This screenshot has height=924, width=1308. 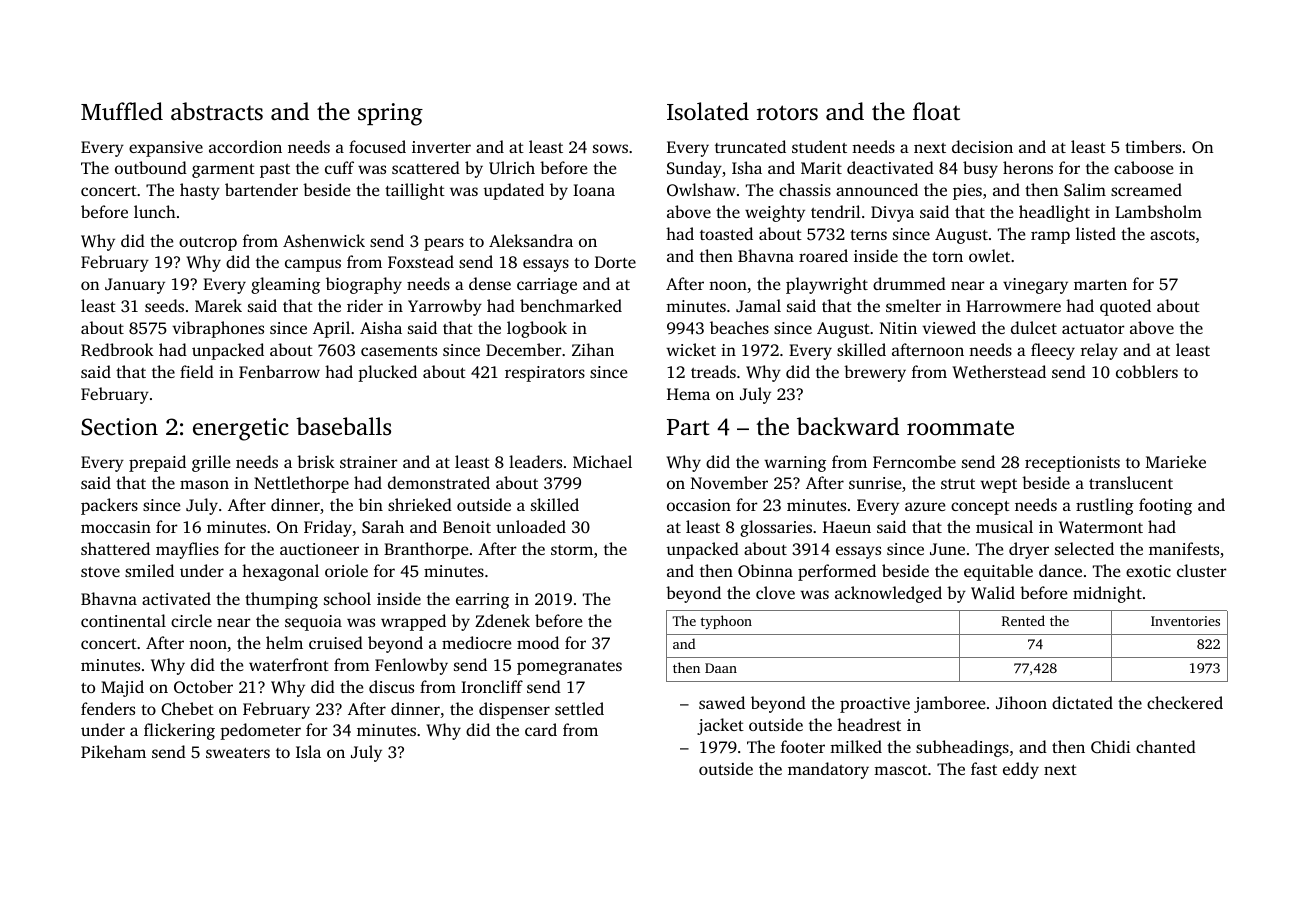 I want to click on float, so click(x=936, y=111).
